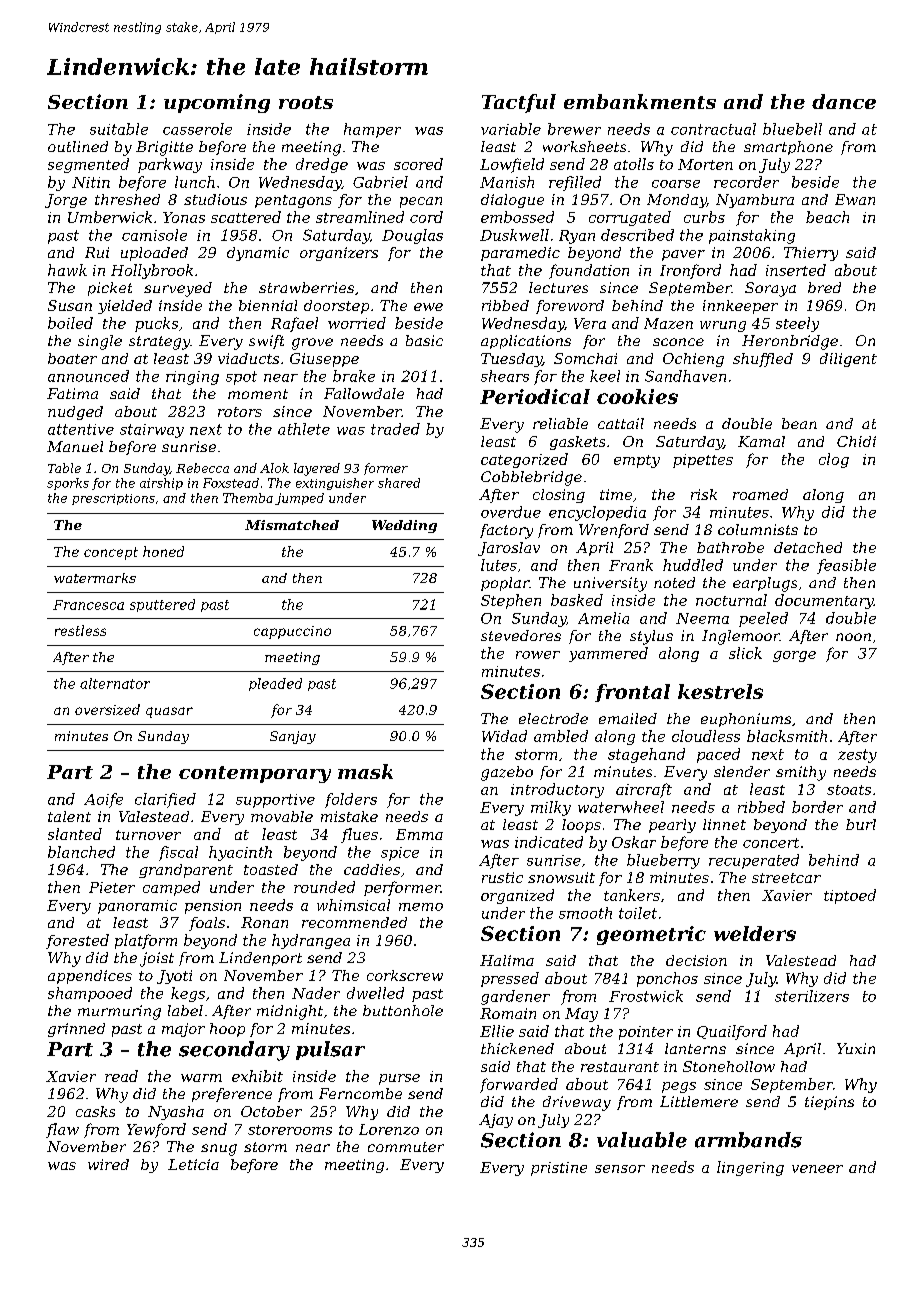  Describe the element at coordinates (644, 790) in the image. I see `aircraft` at that location.
